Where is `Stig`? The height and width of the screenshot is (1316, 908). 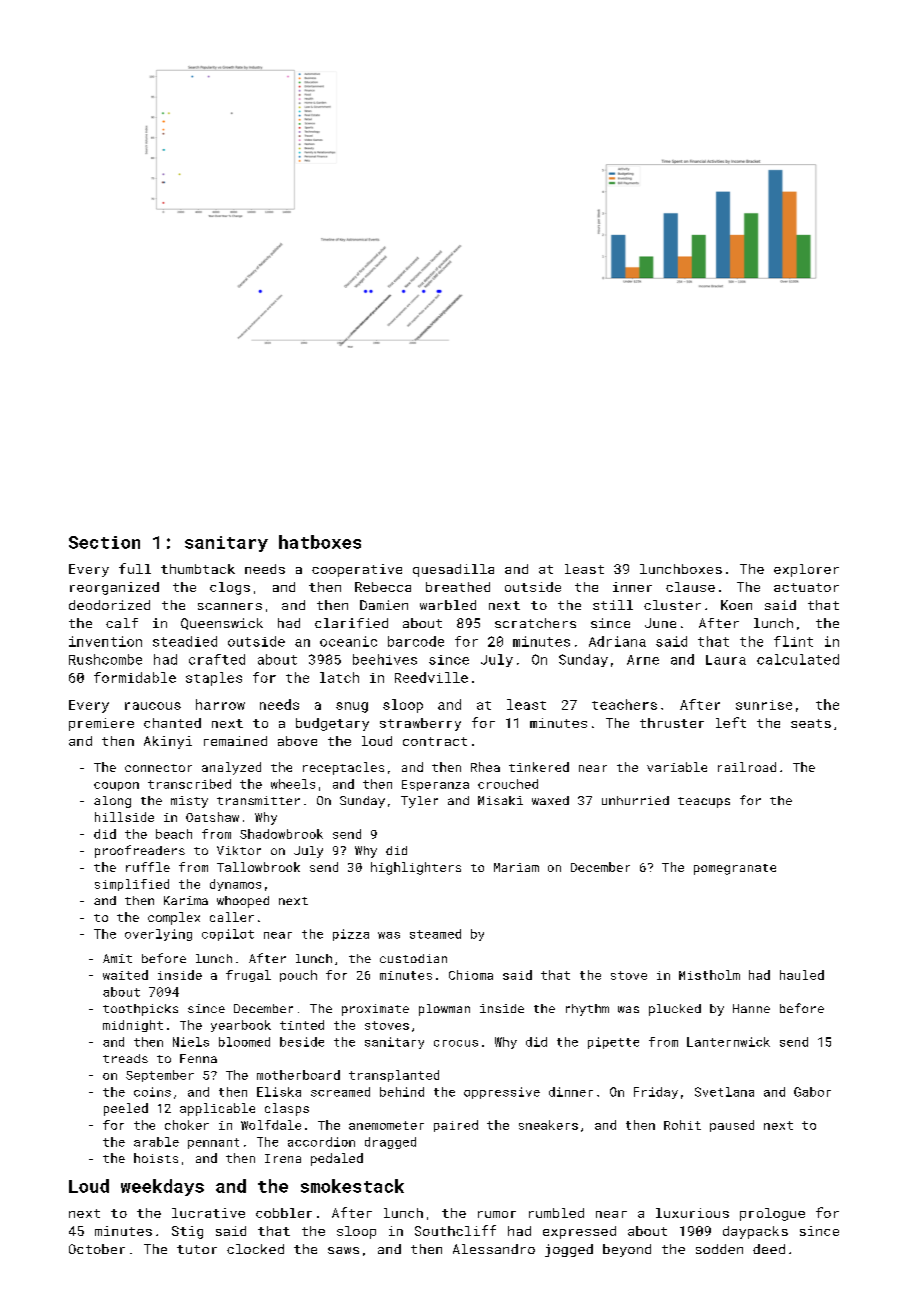
Stig is located at coordinates (187, 1232).
